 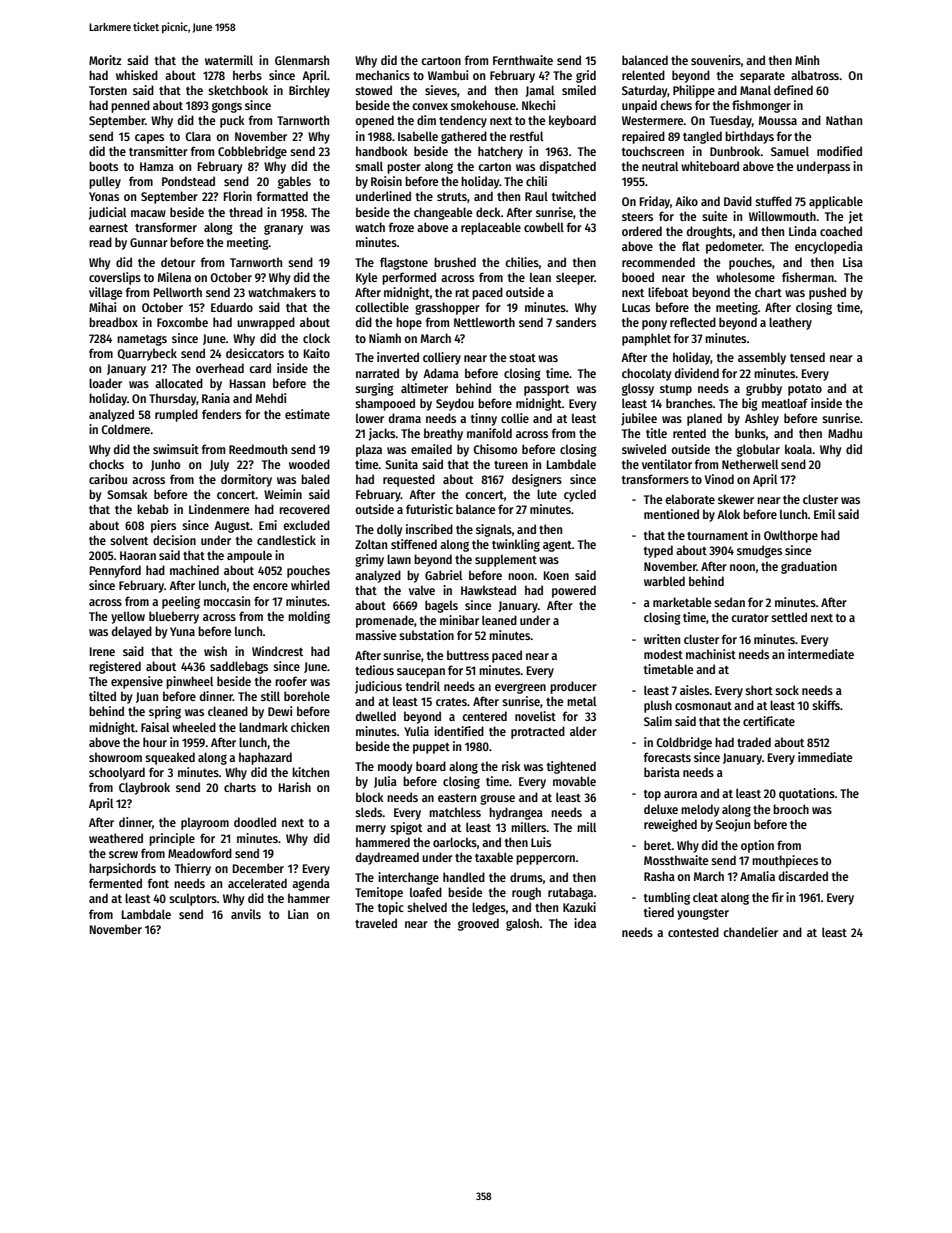 I want to click on ordered, so click(x=642, y=231).
